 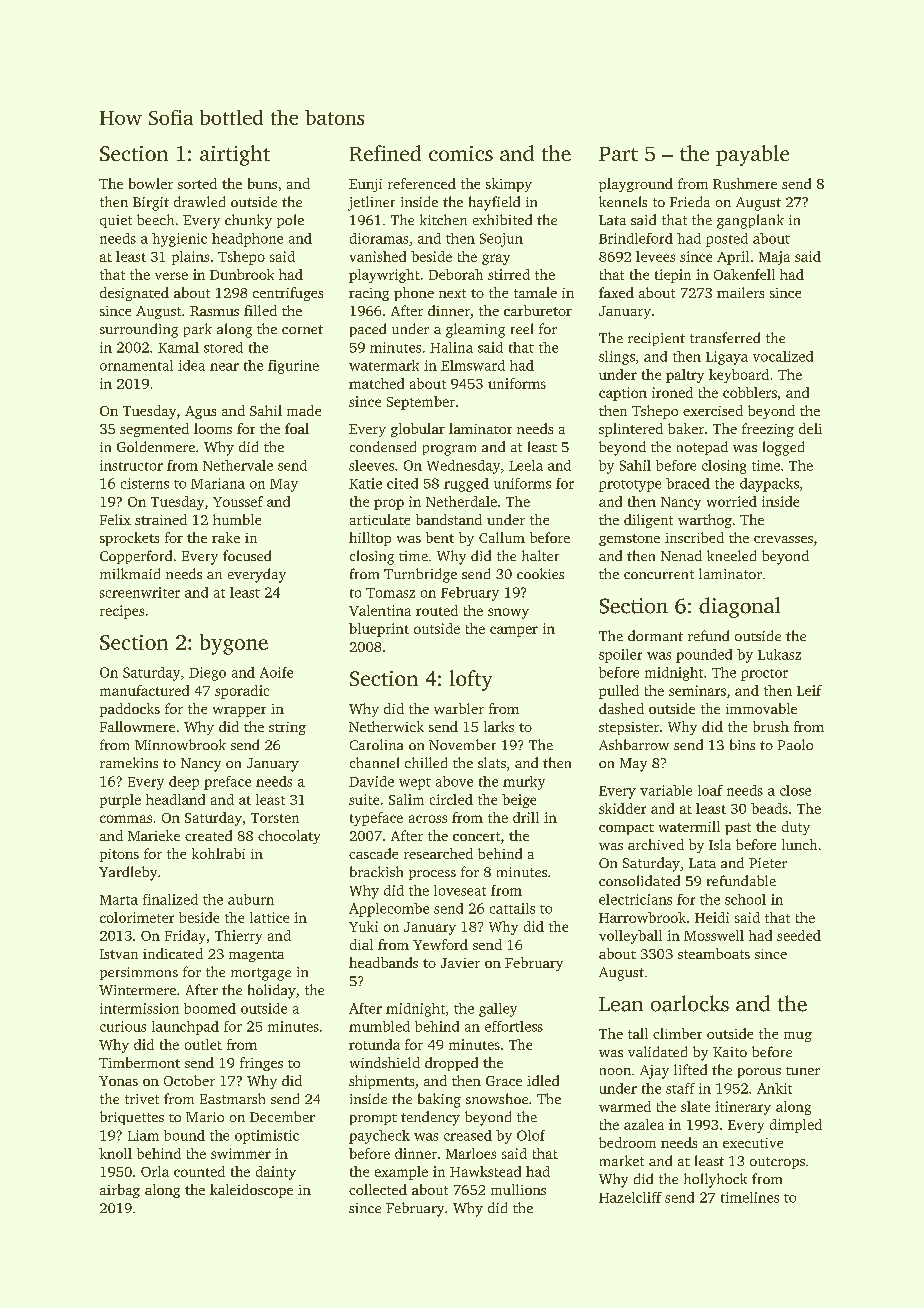 I want to click on trivet, so click(x=142, y=1099).
